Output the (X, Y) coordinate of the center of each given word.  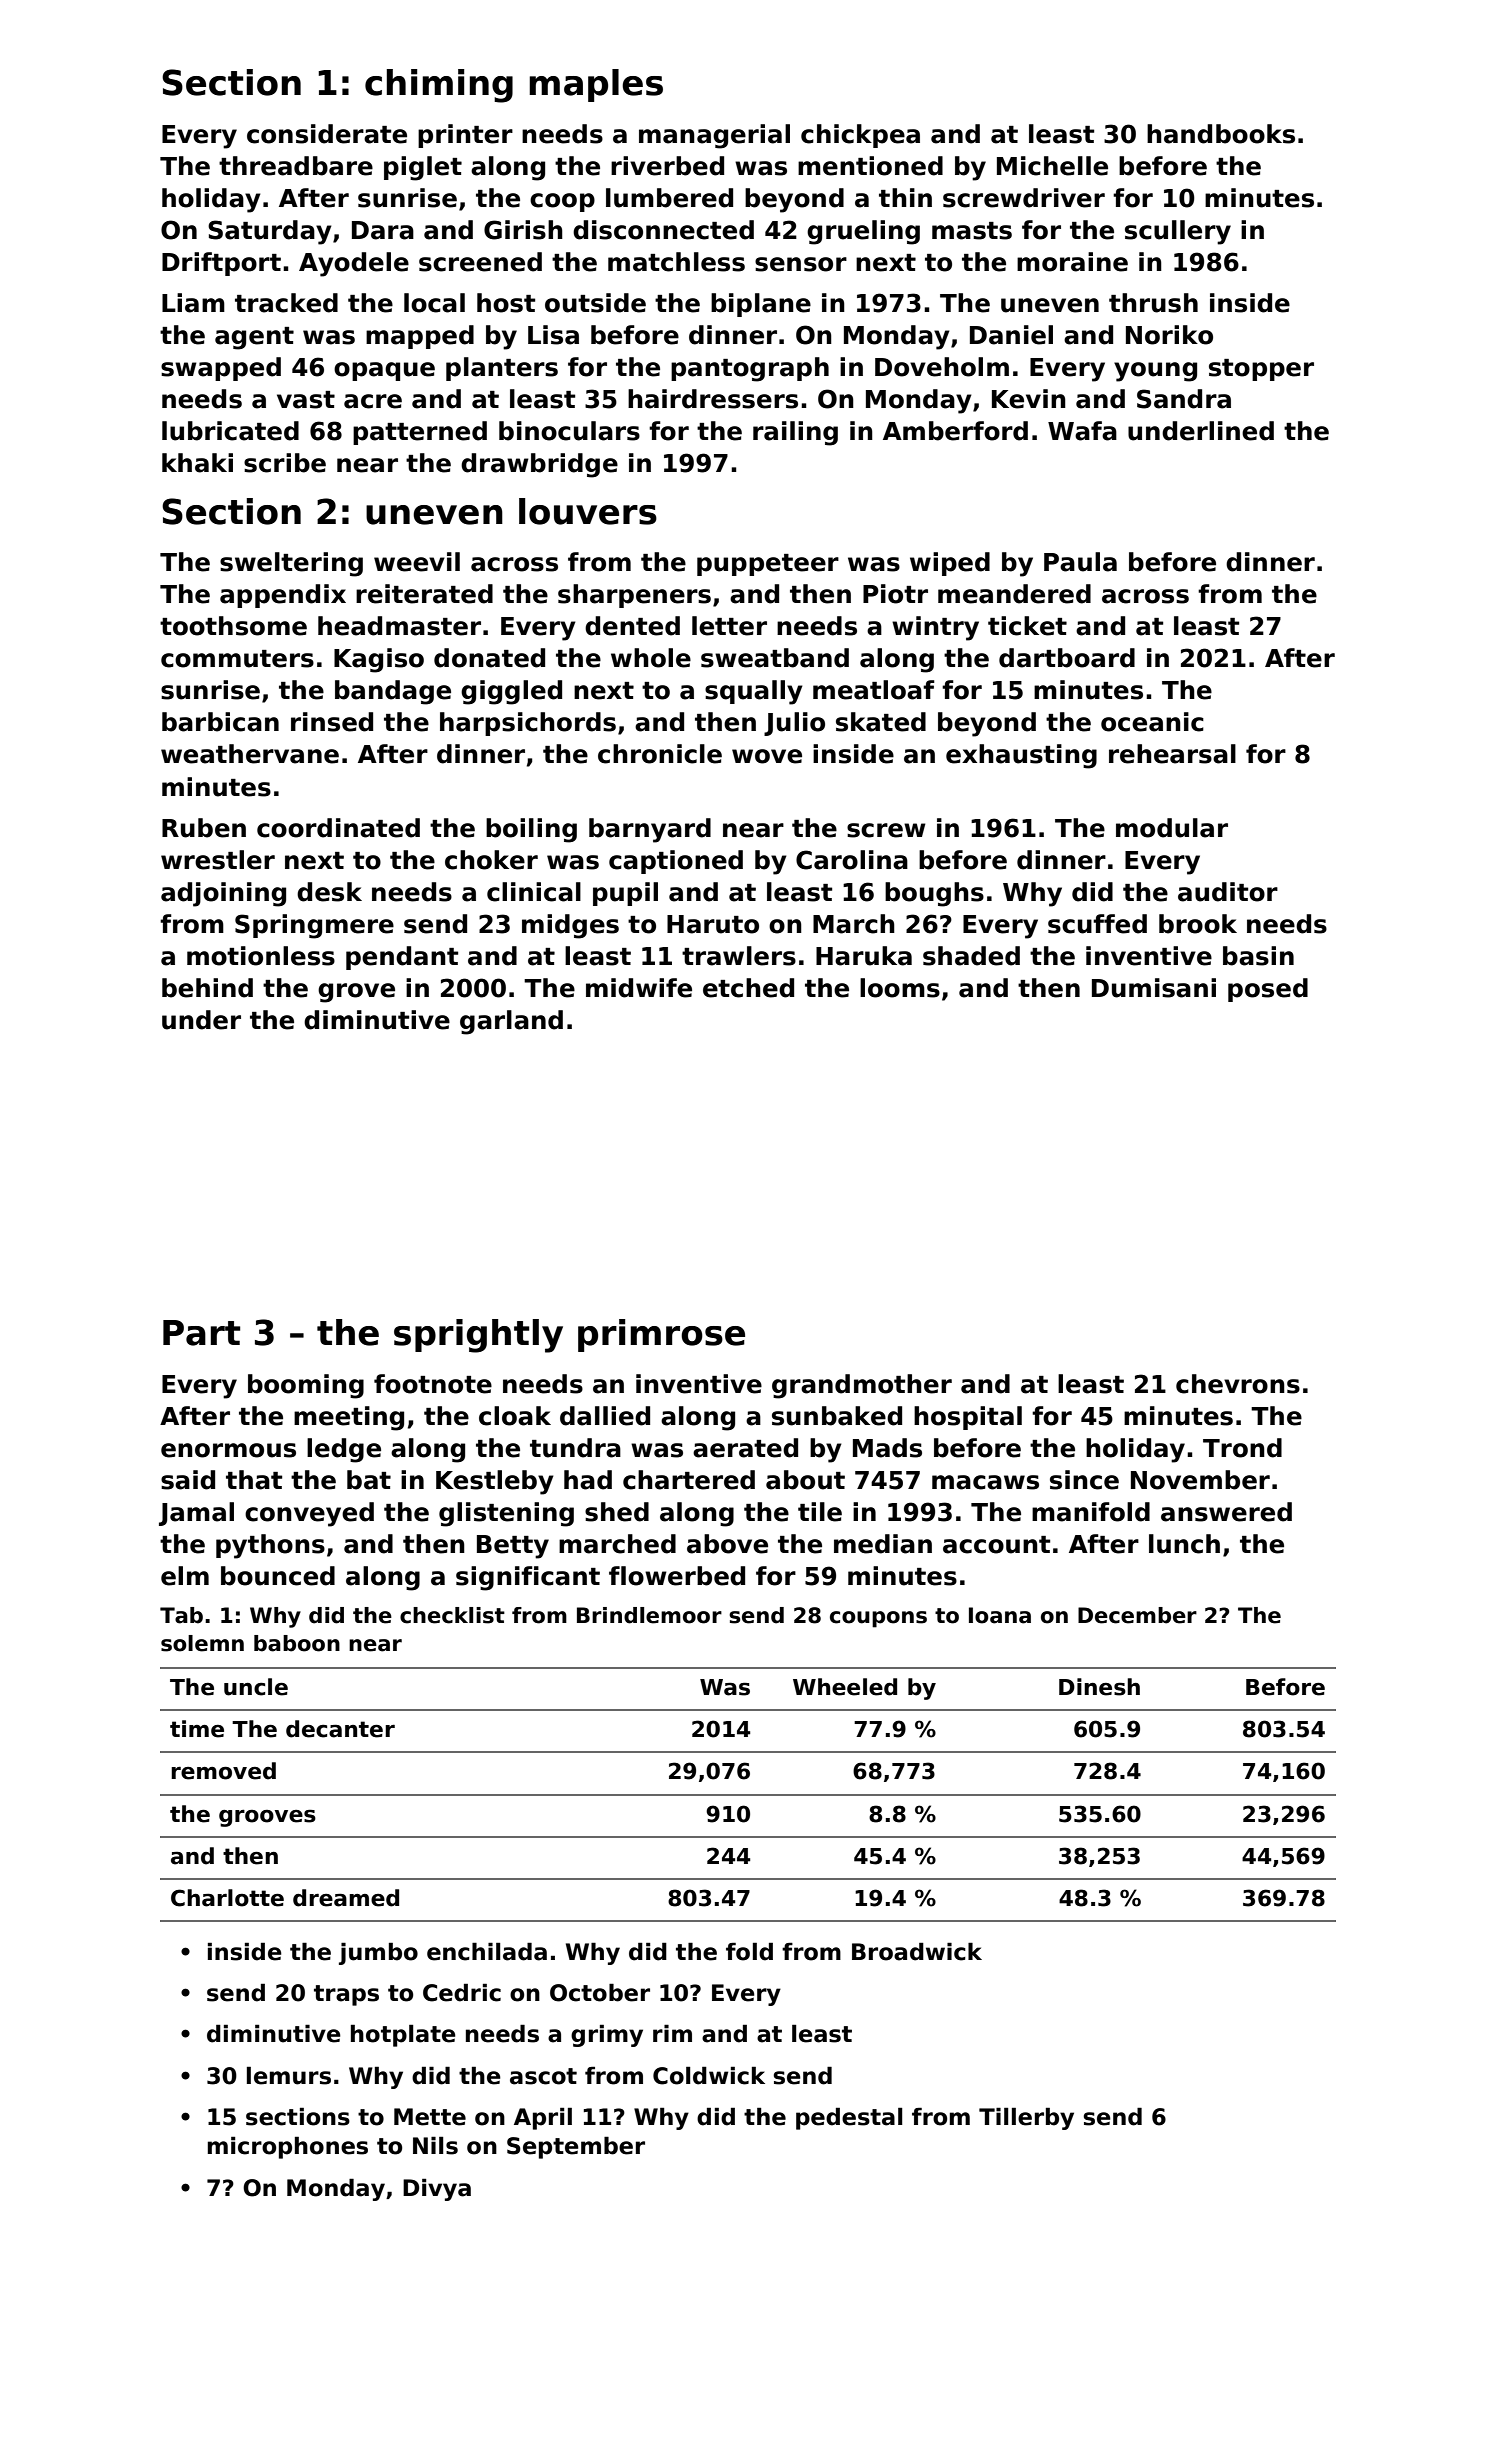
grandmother (862, 1386)
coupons (878, 1619)
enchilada (487, 1951)
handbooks (1221, 134)
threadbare (296, 166)
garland (511, 1022)
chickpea (860, 136)
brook (1198, 924)
